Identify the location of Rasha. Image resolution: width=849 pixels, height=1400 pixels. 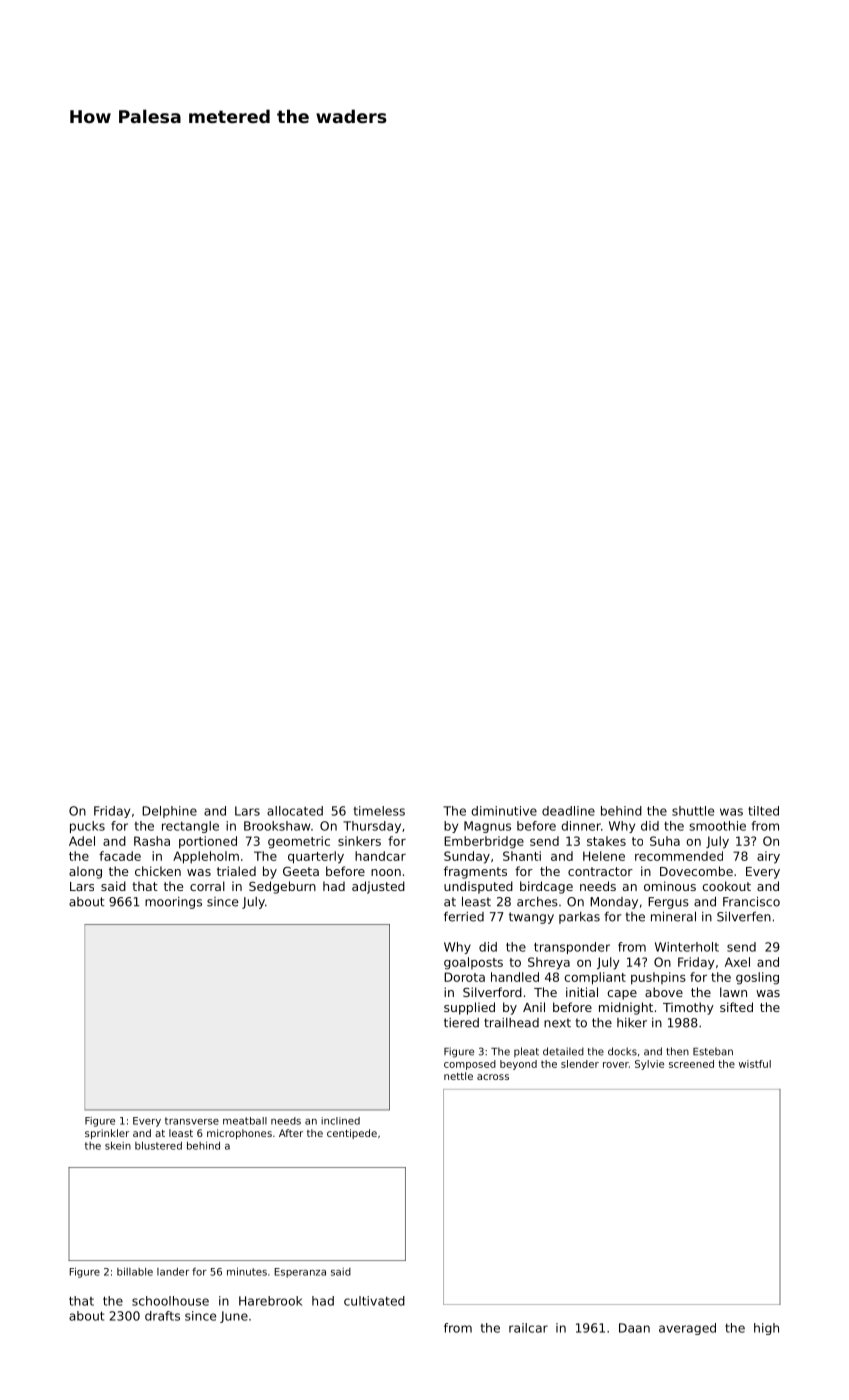
(152, 841).
